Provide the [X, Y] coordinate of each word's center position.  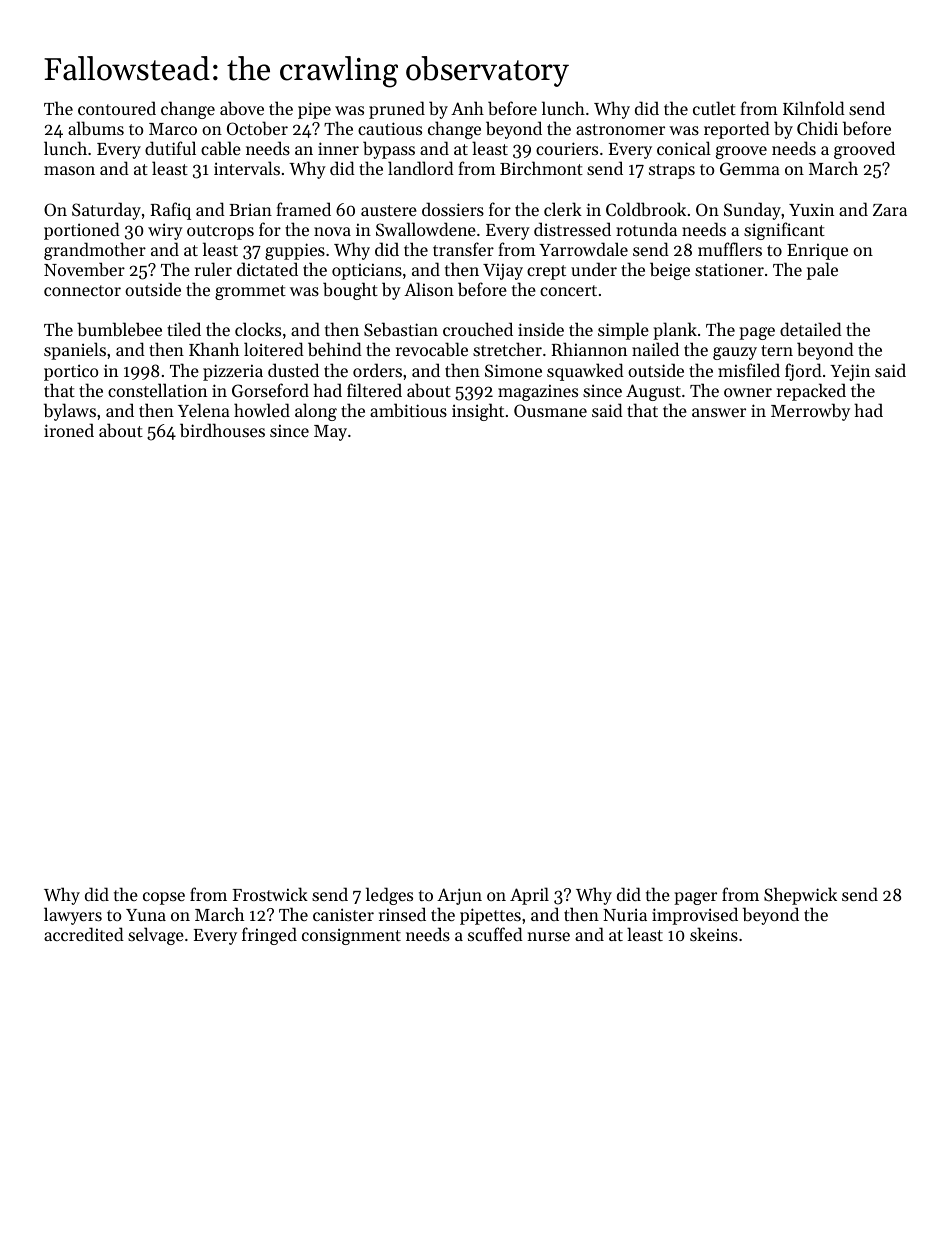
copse [164, 898]
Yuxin [811, 209]
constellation [157, 390]
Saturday [106, 211]
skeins [714, 934]
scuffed [495, 934]
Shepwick [800, 896]
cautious [390, 128]
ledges [389, 896]
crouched [478, 329]
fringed [269, 936]
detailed [811, 329]
